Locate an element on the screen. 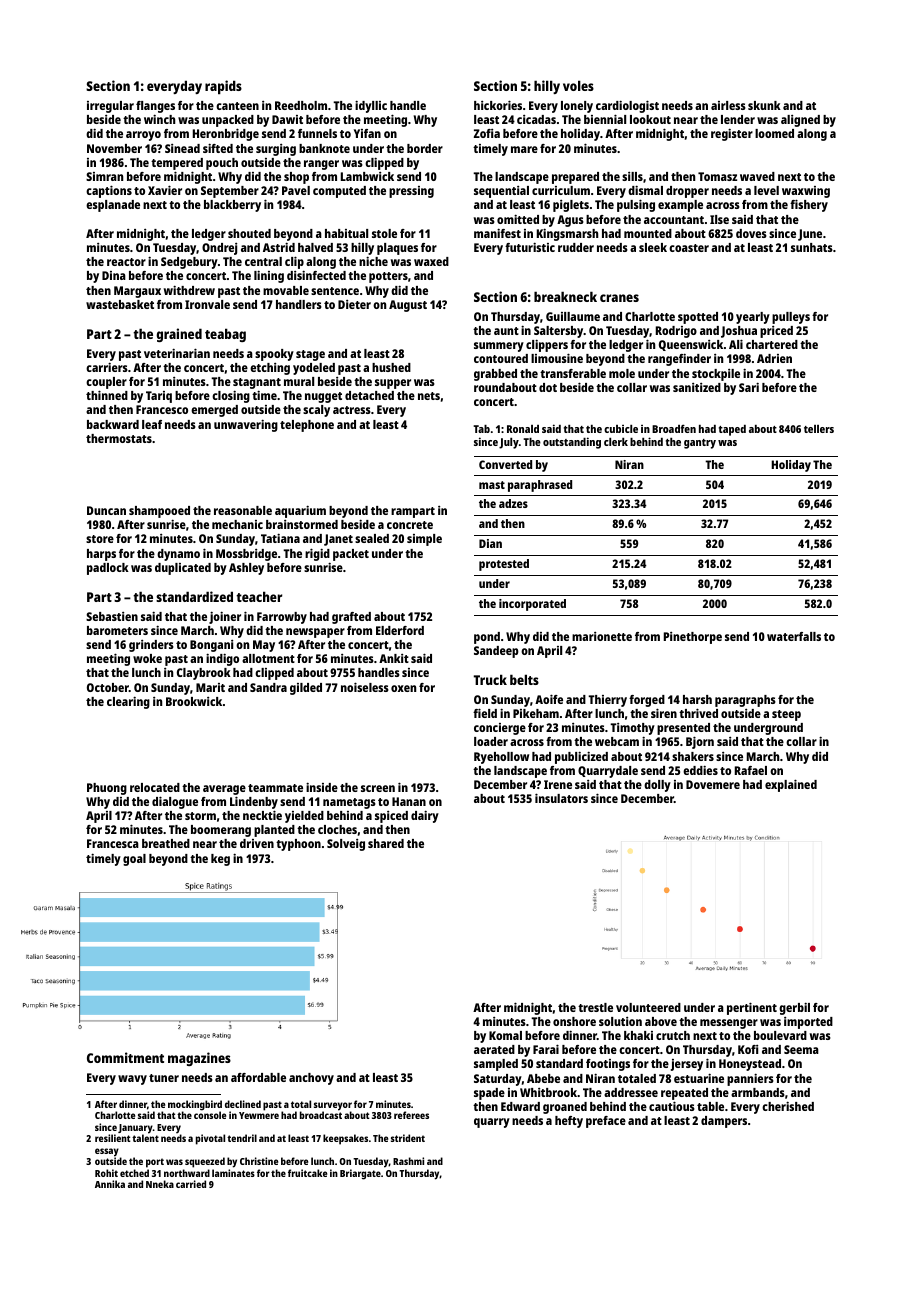 This screenshot has height=1308, width=924. skunk is located at coordinates (764, 105).
